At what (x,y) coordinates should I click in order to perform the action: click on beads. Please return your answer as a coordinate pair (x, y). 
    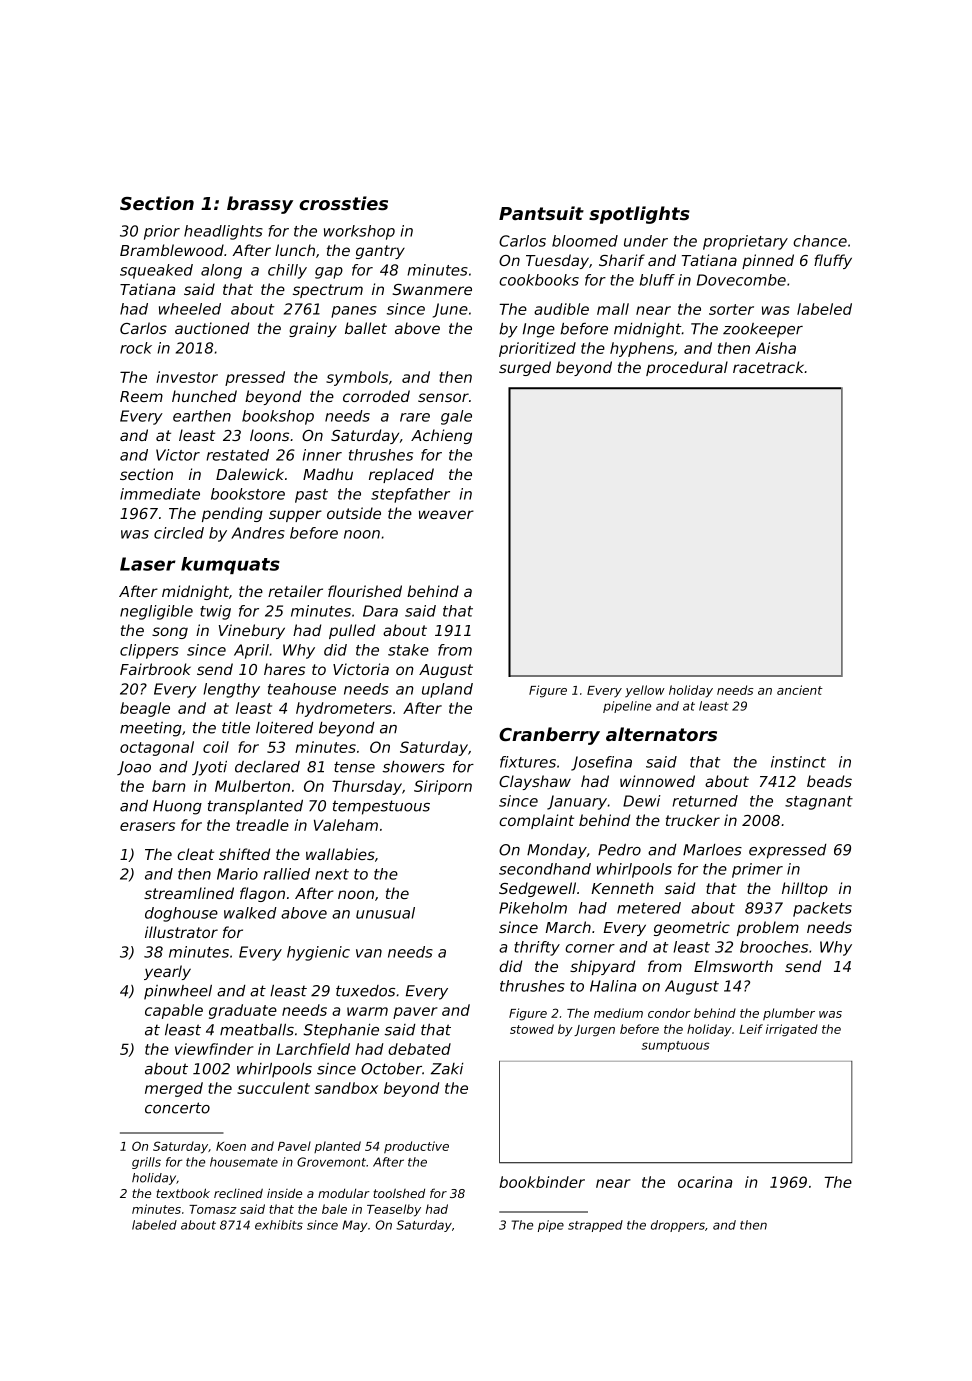
    Looking at the image, I should click on (829, 781).
